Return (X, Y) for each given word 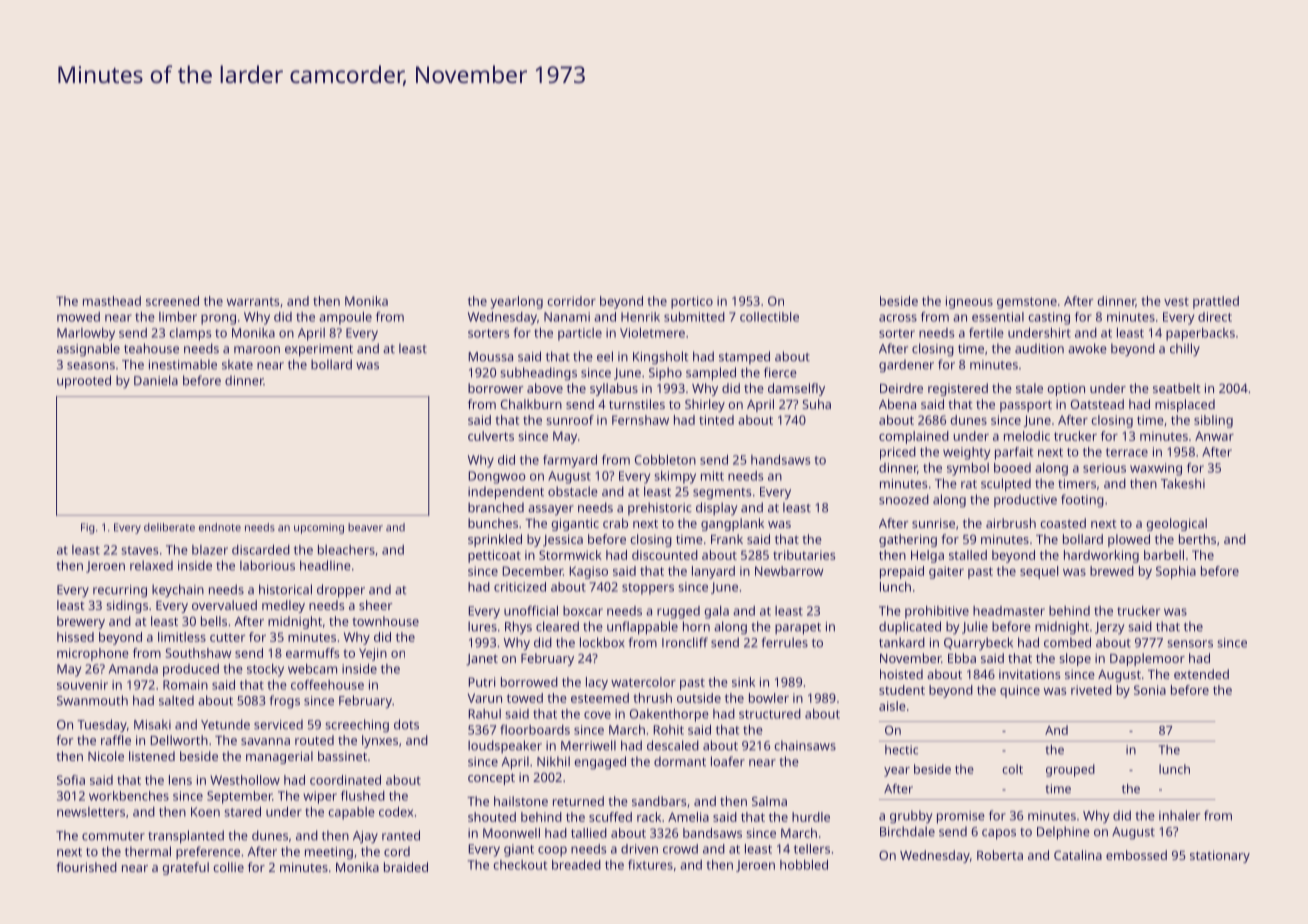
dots (406, 724)
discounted (665, 555)
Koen (205, 812)
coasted (1063, 523)
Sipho (665, 373)
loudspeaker (505, 746)
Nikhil (553, 761)
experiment (319, 350)
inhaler (1179, 815)
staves (139, 550)
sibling (1213, 421)
